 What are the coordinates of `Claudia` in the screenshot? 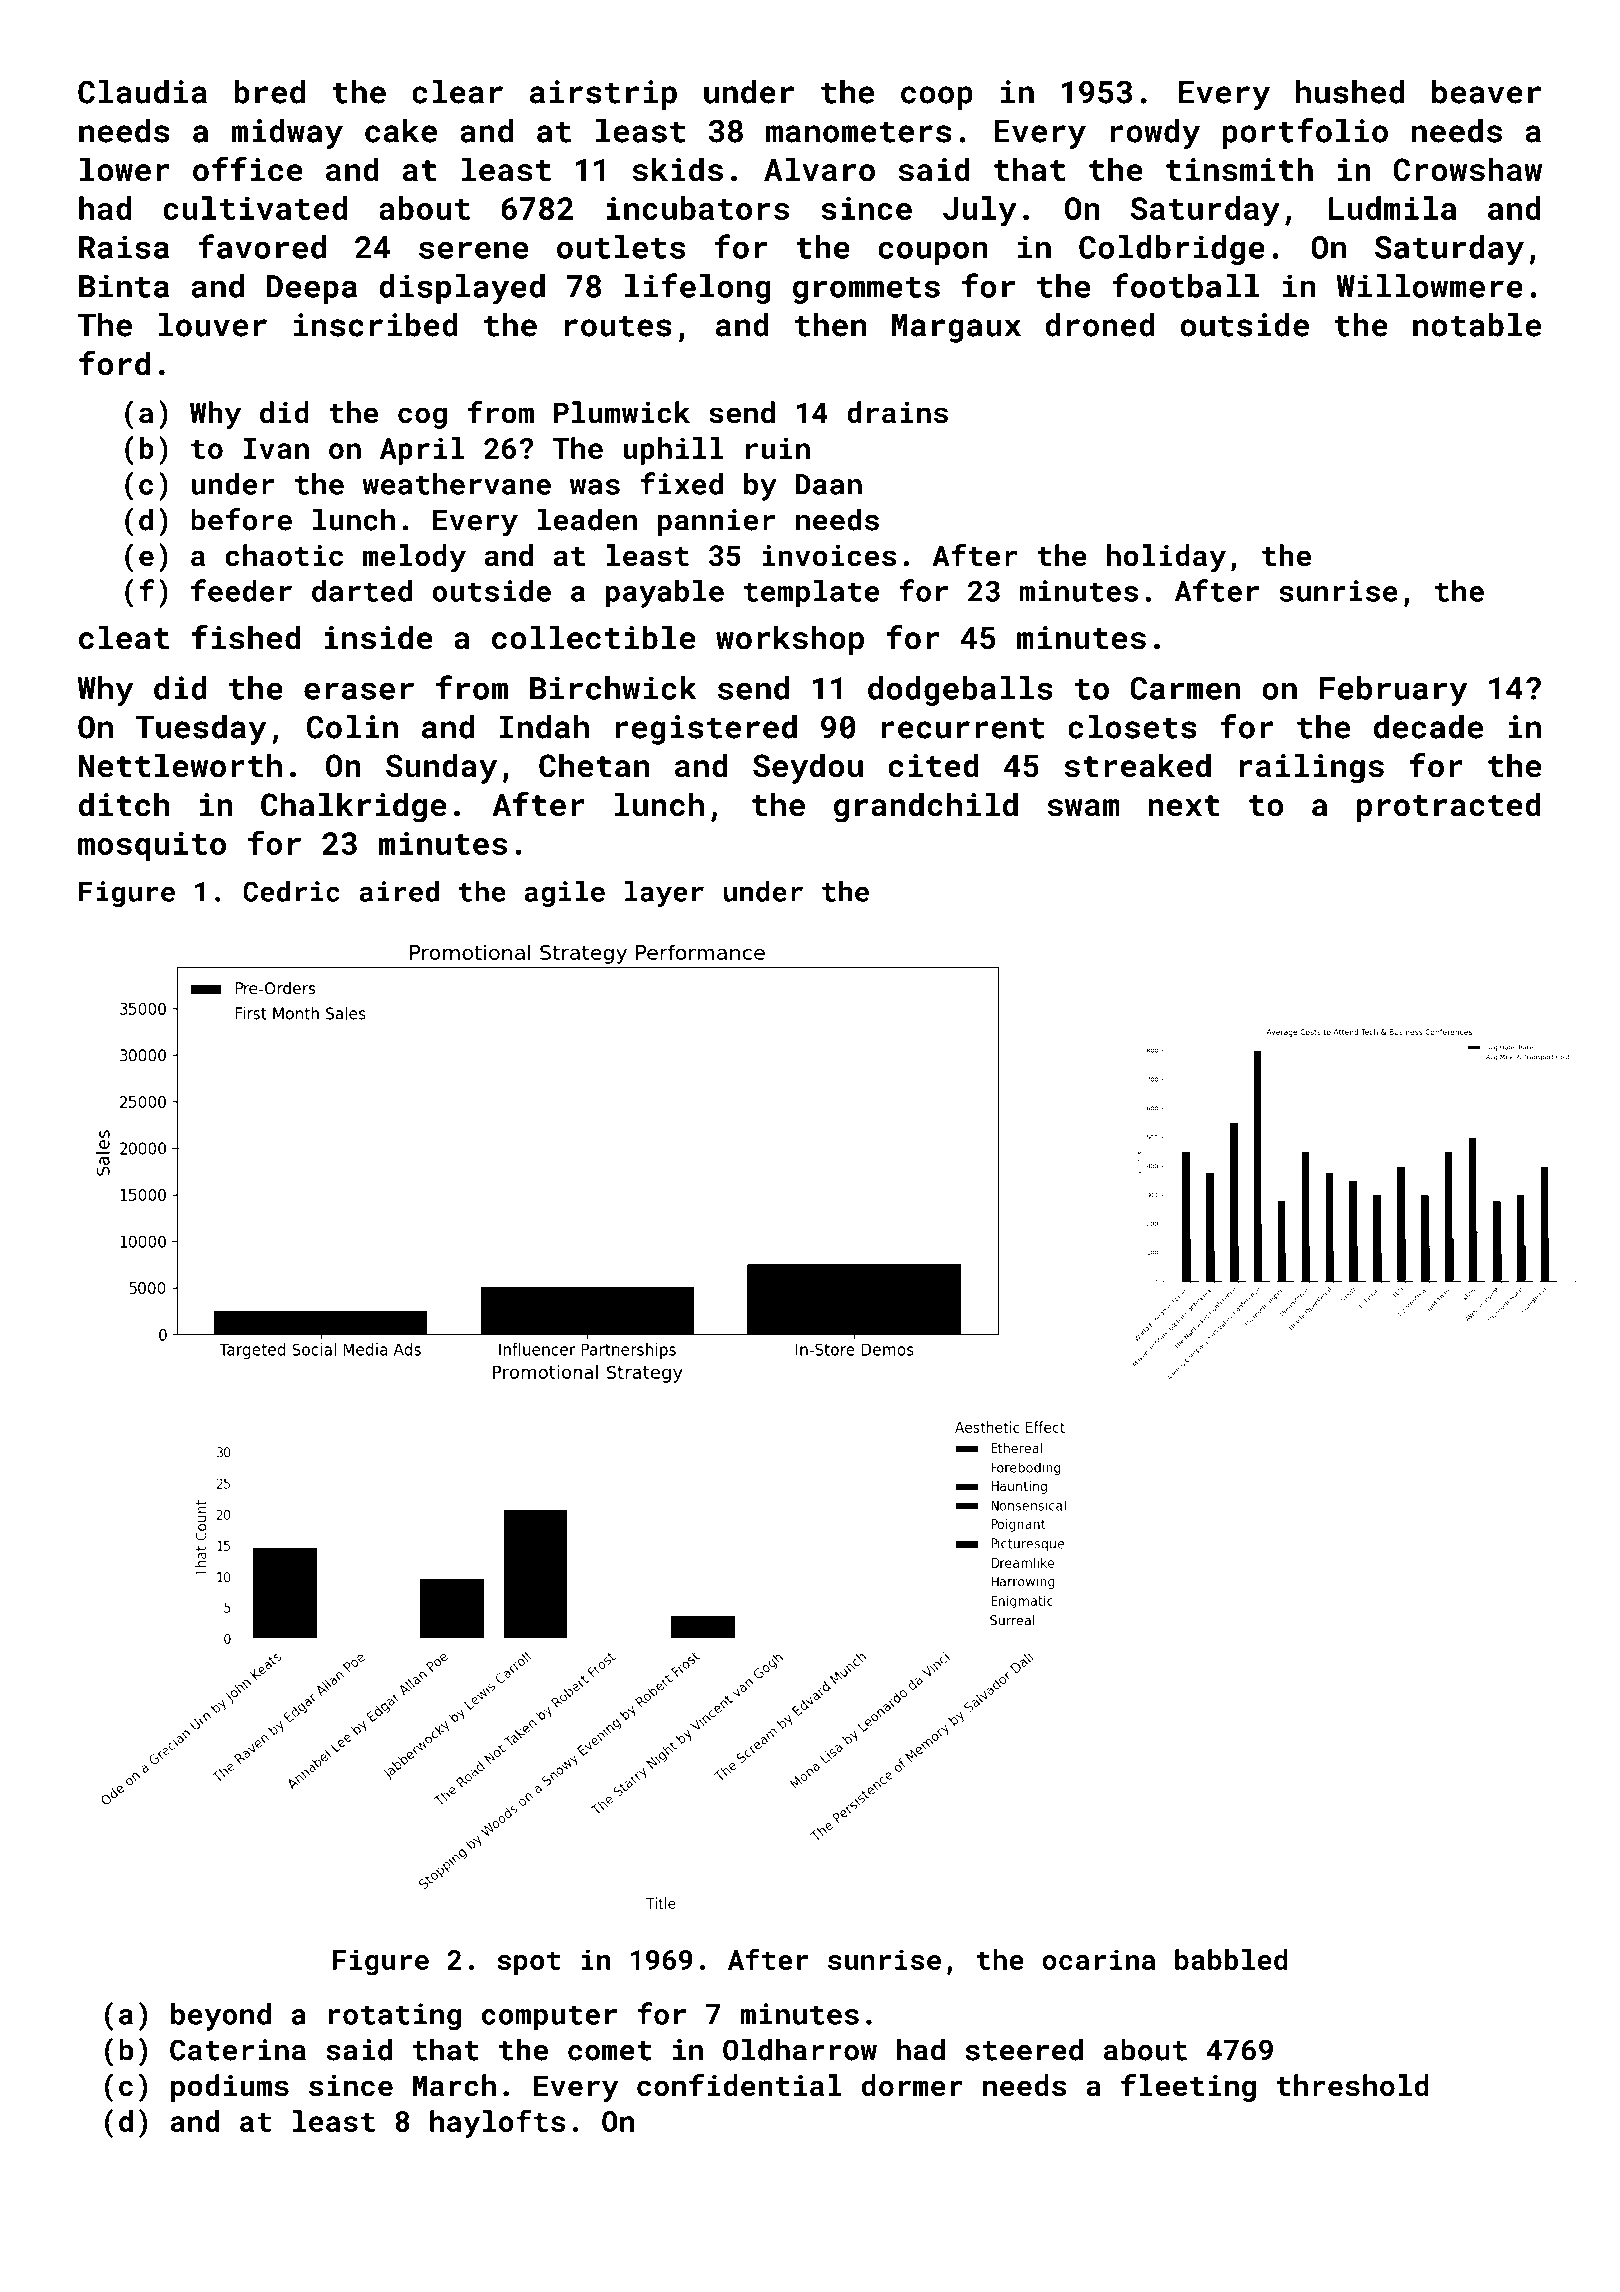 It's located at (142, 92).
